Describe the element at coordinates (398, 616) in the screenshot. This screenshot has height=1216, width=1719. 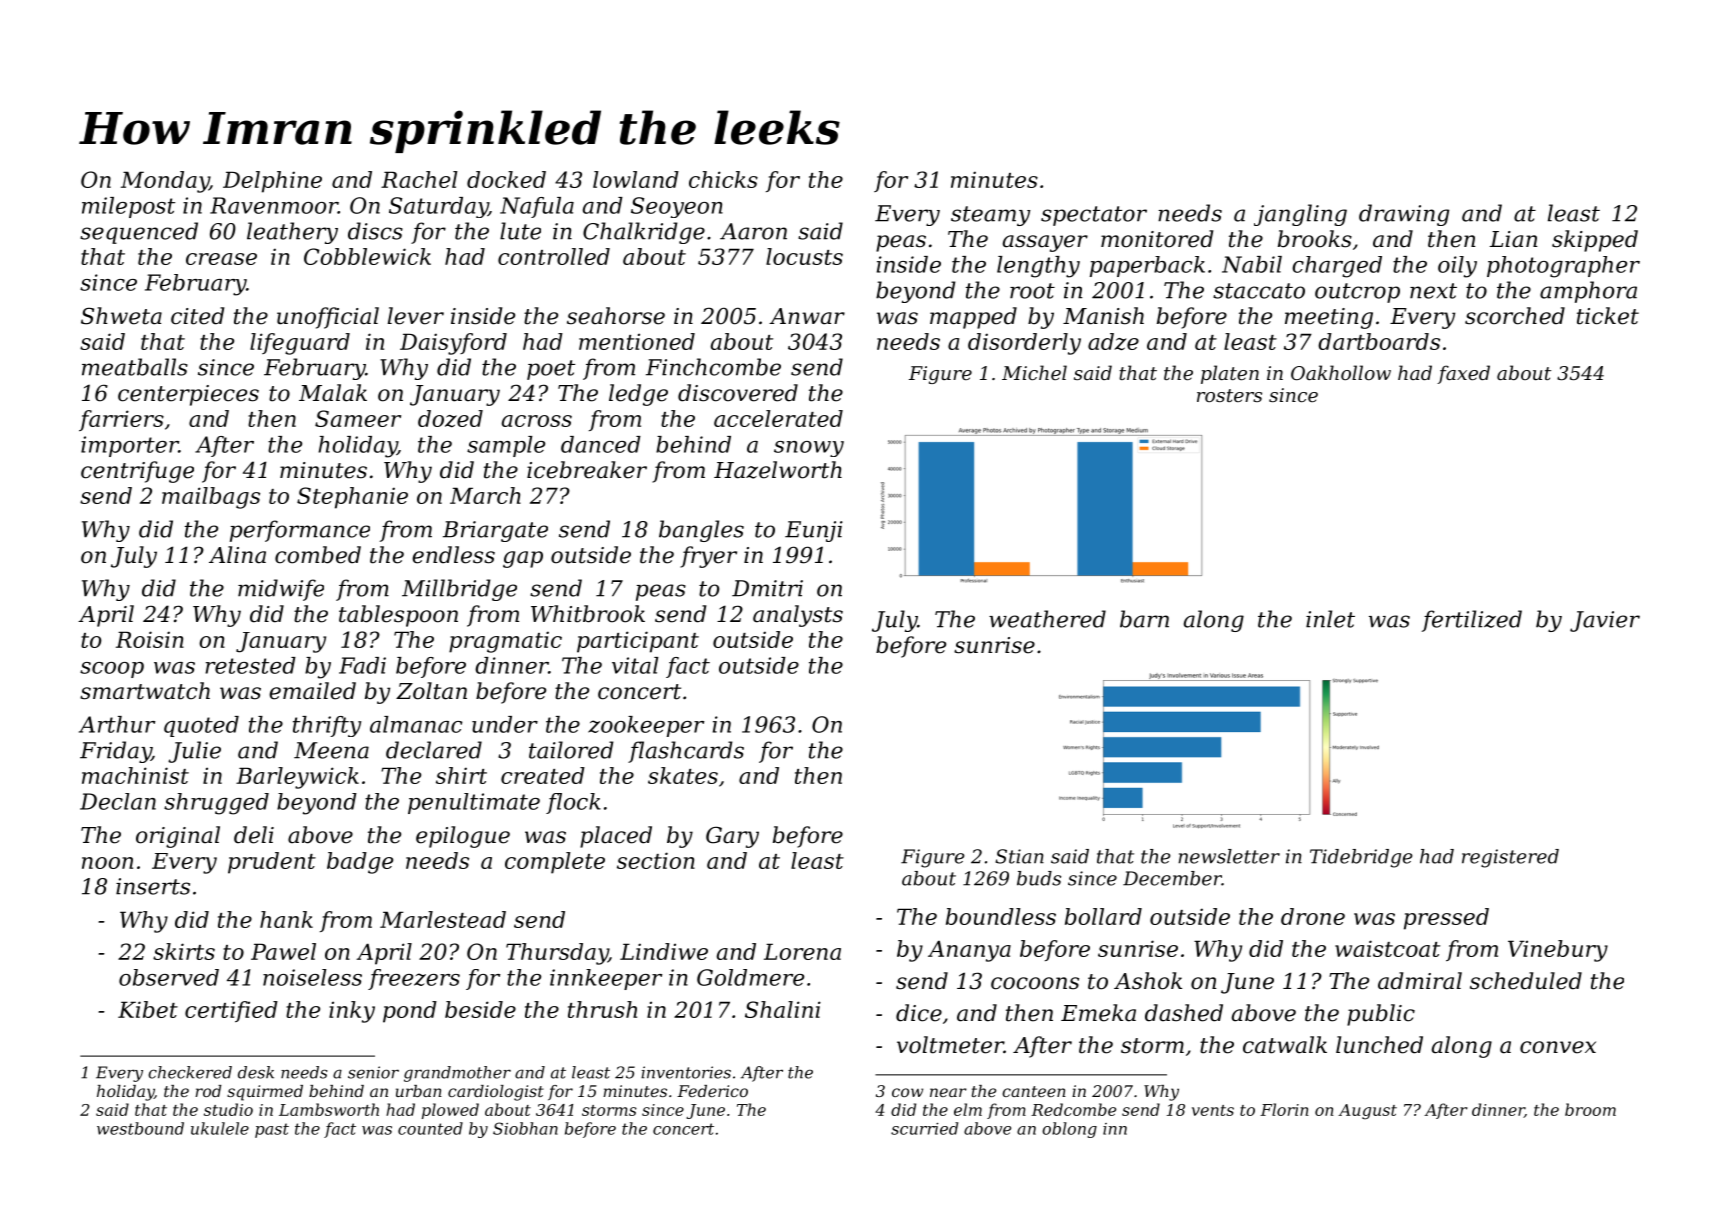
I see `tablespoon` at that location.
